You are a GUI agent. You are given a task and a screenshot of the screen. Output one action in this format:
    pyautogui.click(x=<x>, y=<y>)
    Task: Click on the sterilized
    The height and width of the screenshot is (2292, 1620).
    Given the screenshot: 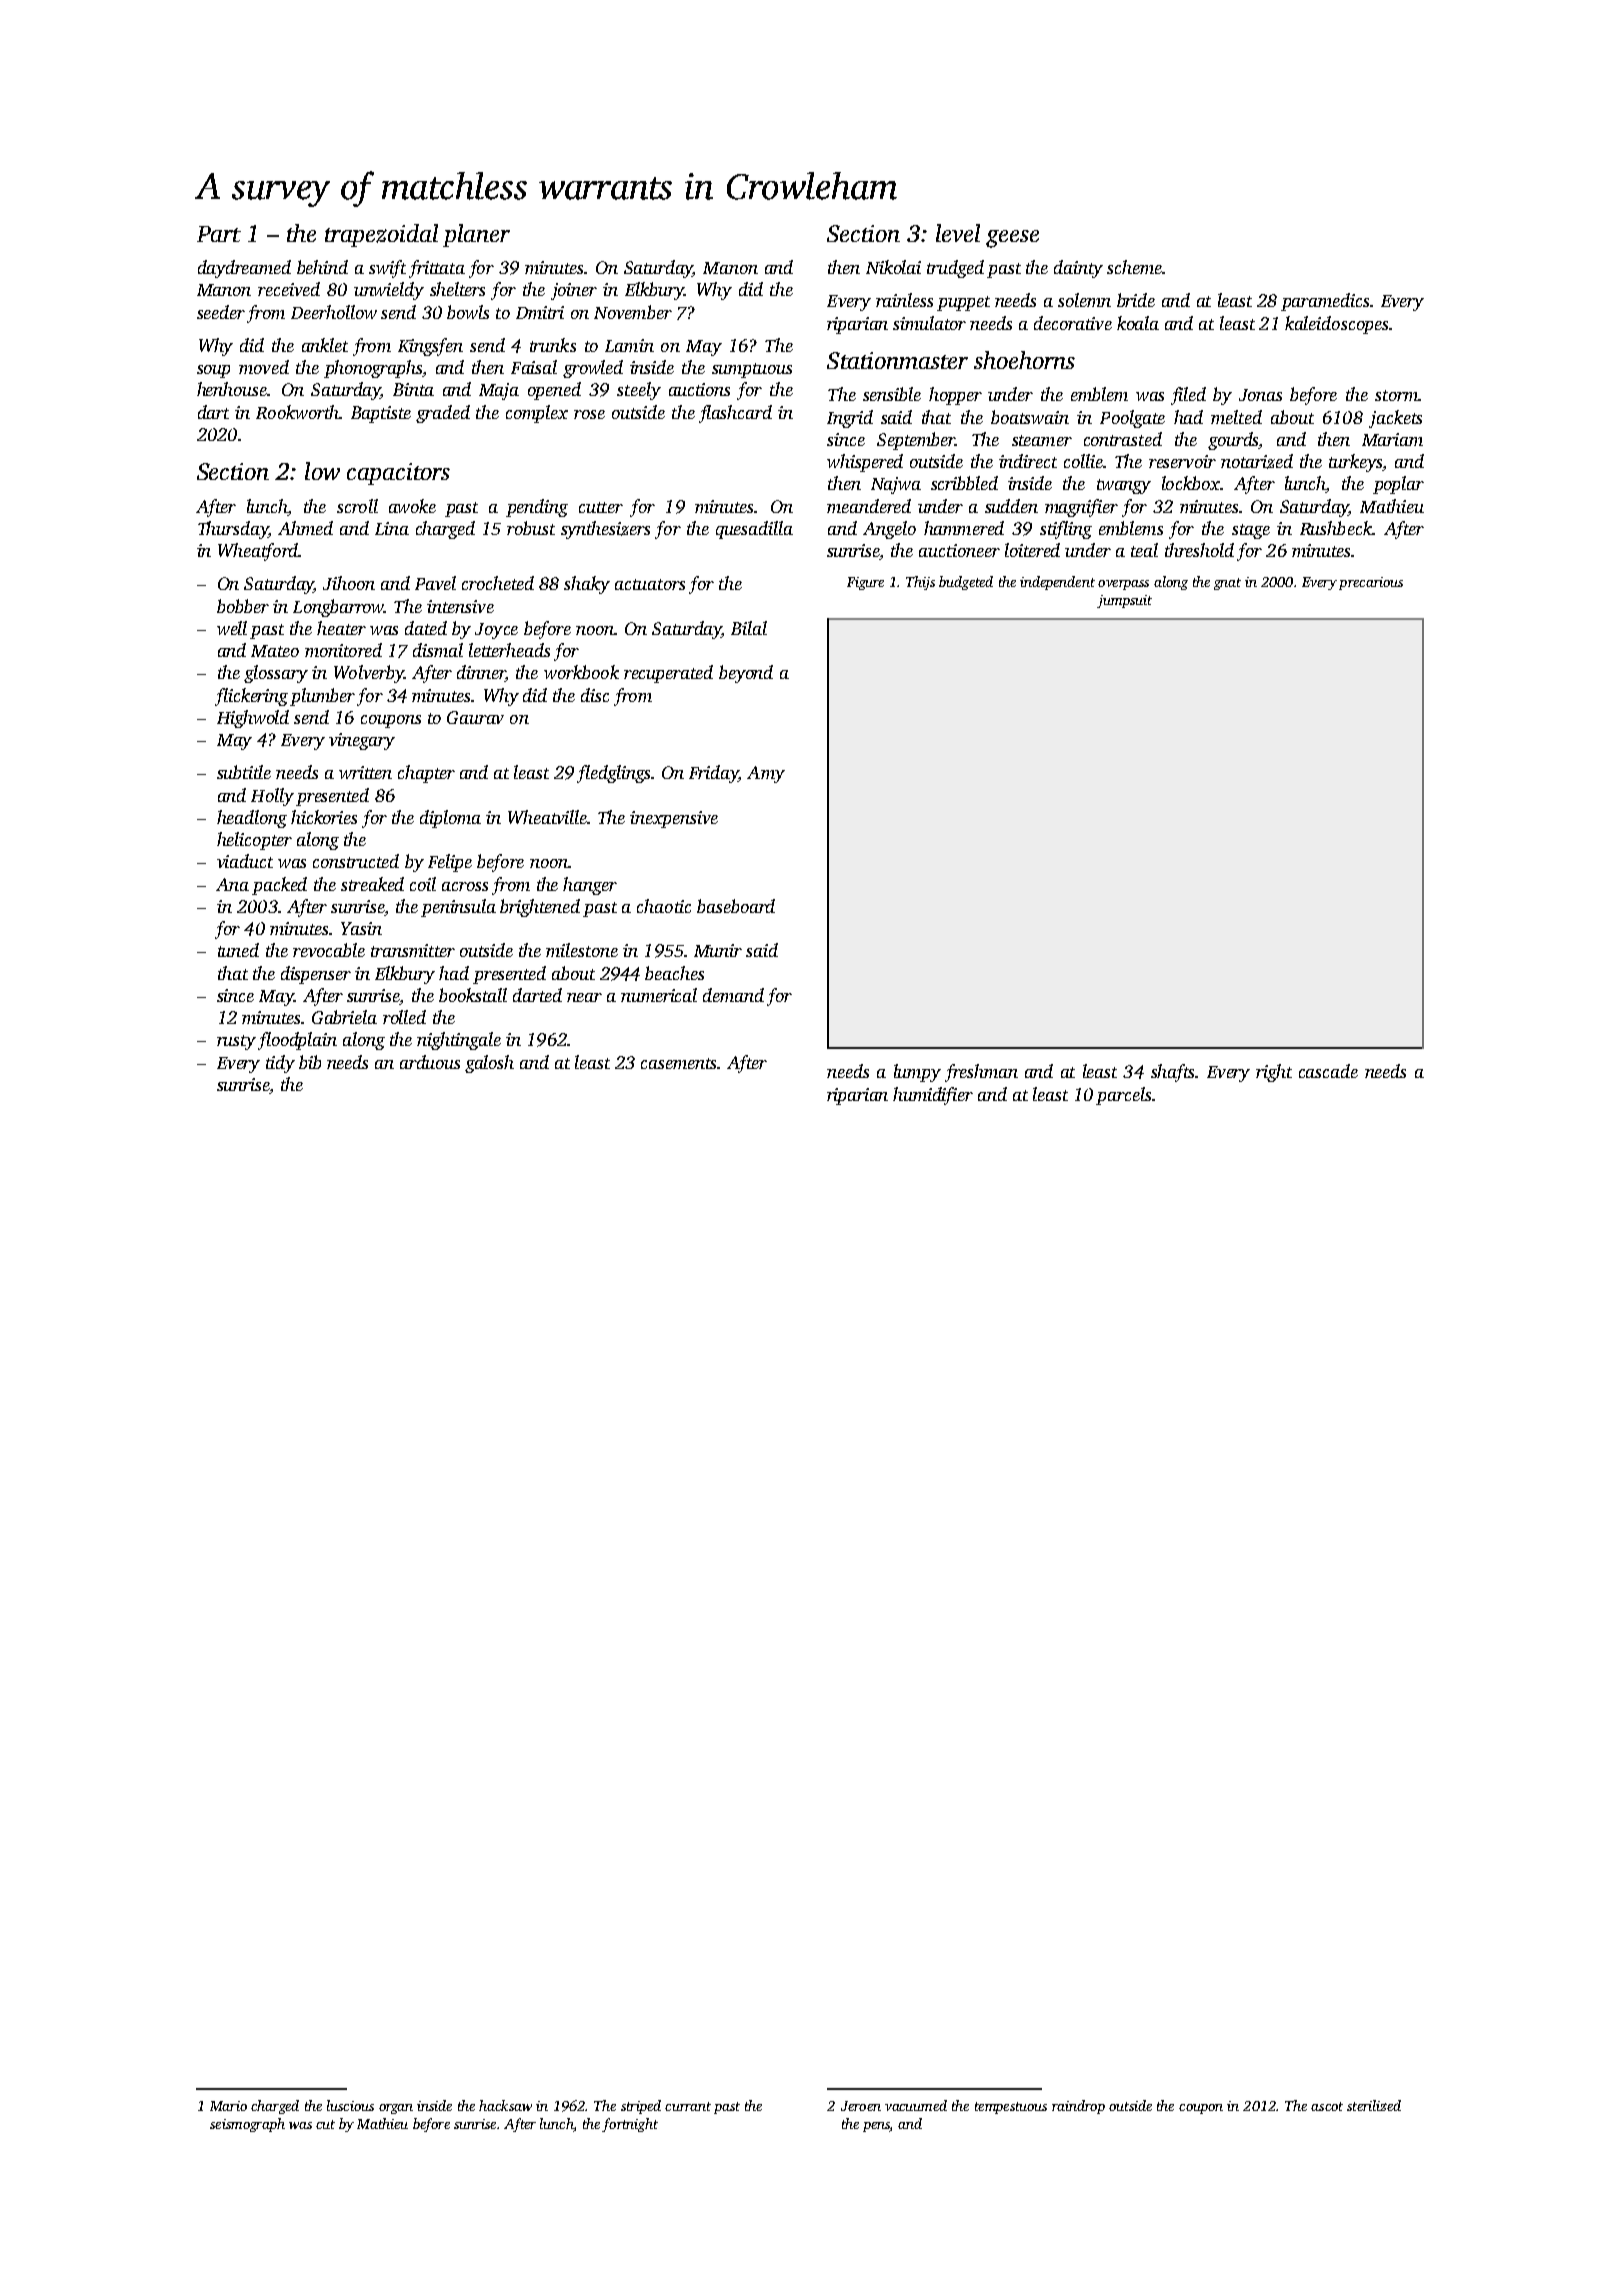 What is the action you would take?
    pyautogui.click(x=1374, y=2105)
